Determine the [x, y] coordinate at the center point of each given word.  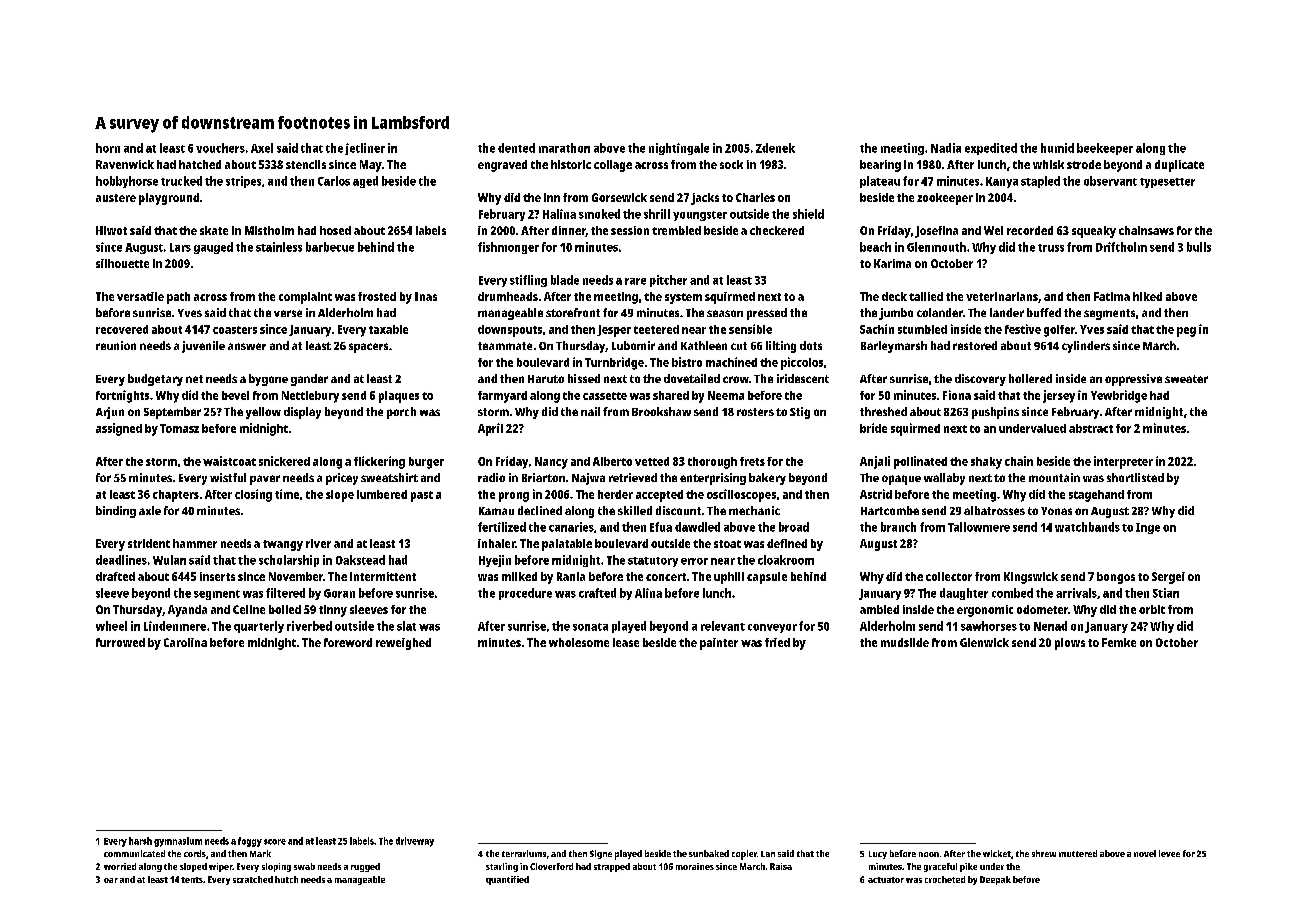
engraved [502, 166]
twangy [283, 545]
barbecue [330, 247]
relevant [723, 626]
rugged [365, 867]
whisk [1048, 164]
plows [1070, 644]
